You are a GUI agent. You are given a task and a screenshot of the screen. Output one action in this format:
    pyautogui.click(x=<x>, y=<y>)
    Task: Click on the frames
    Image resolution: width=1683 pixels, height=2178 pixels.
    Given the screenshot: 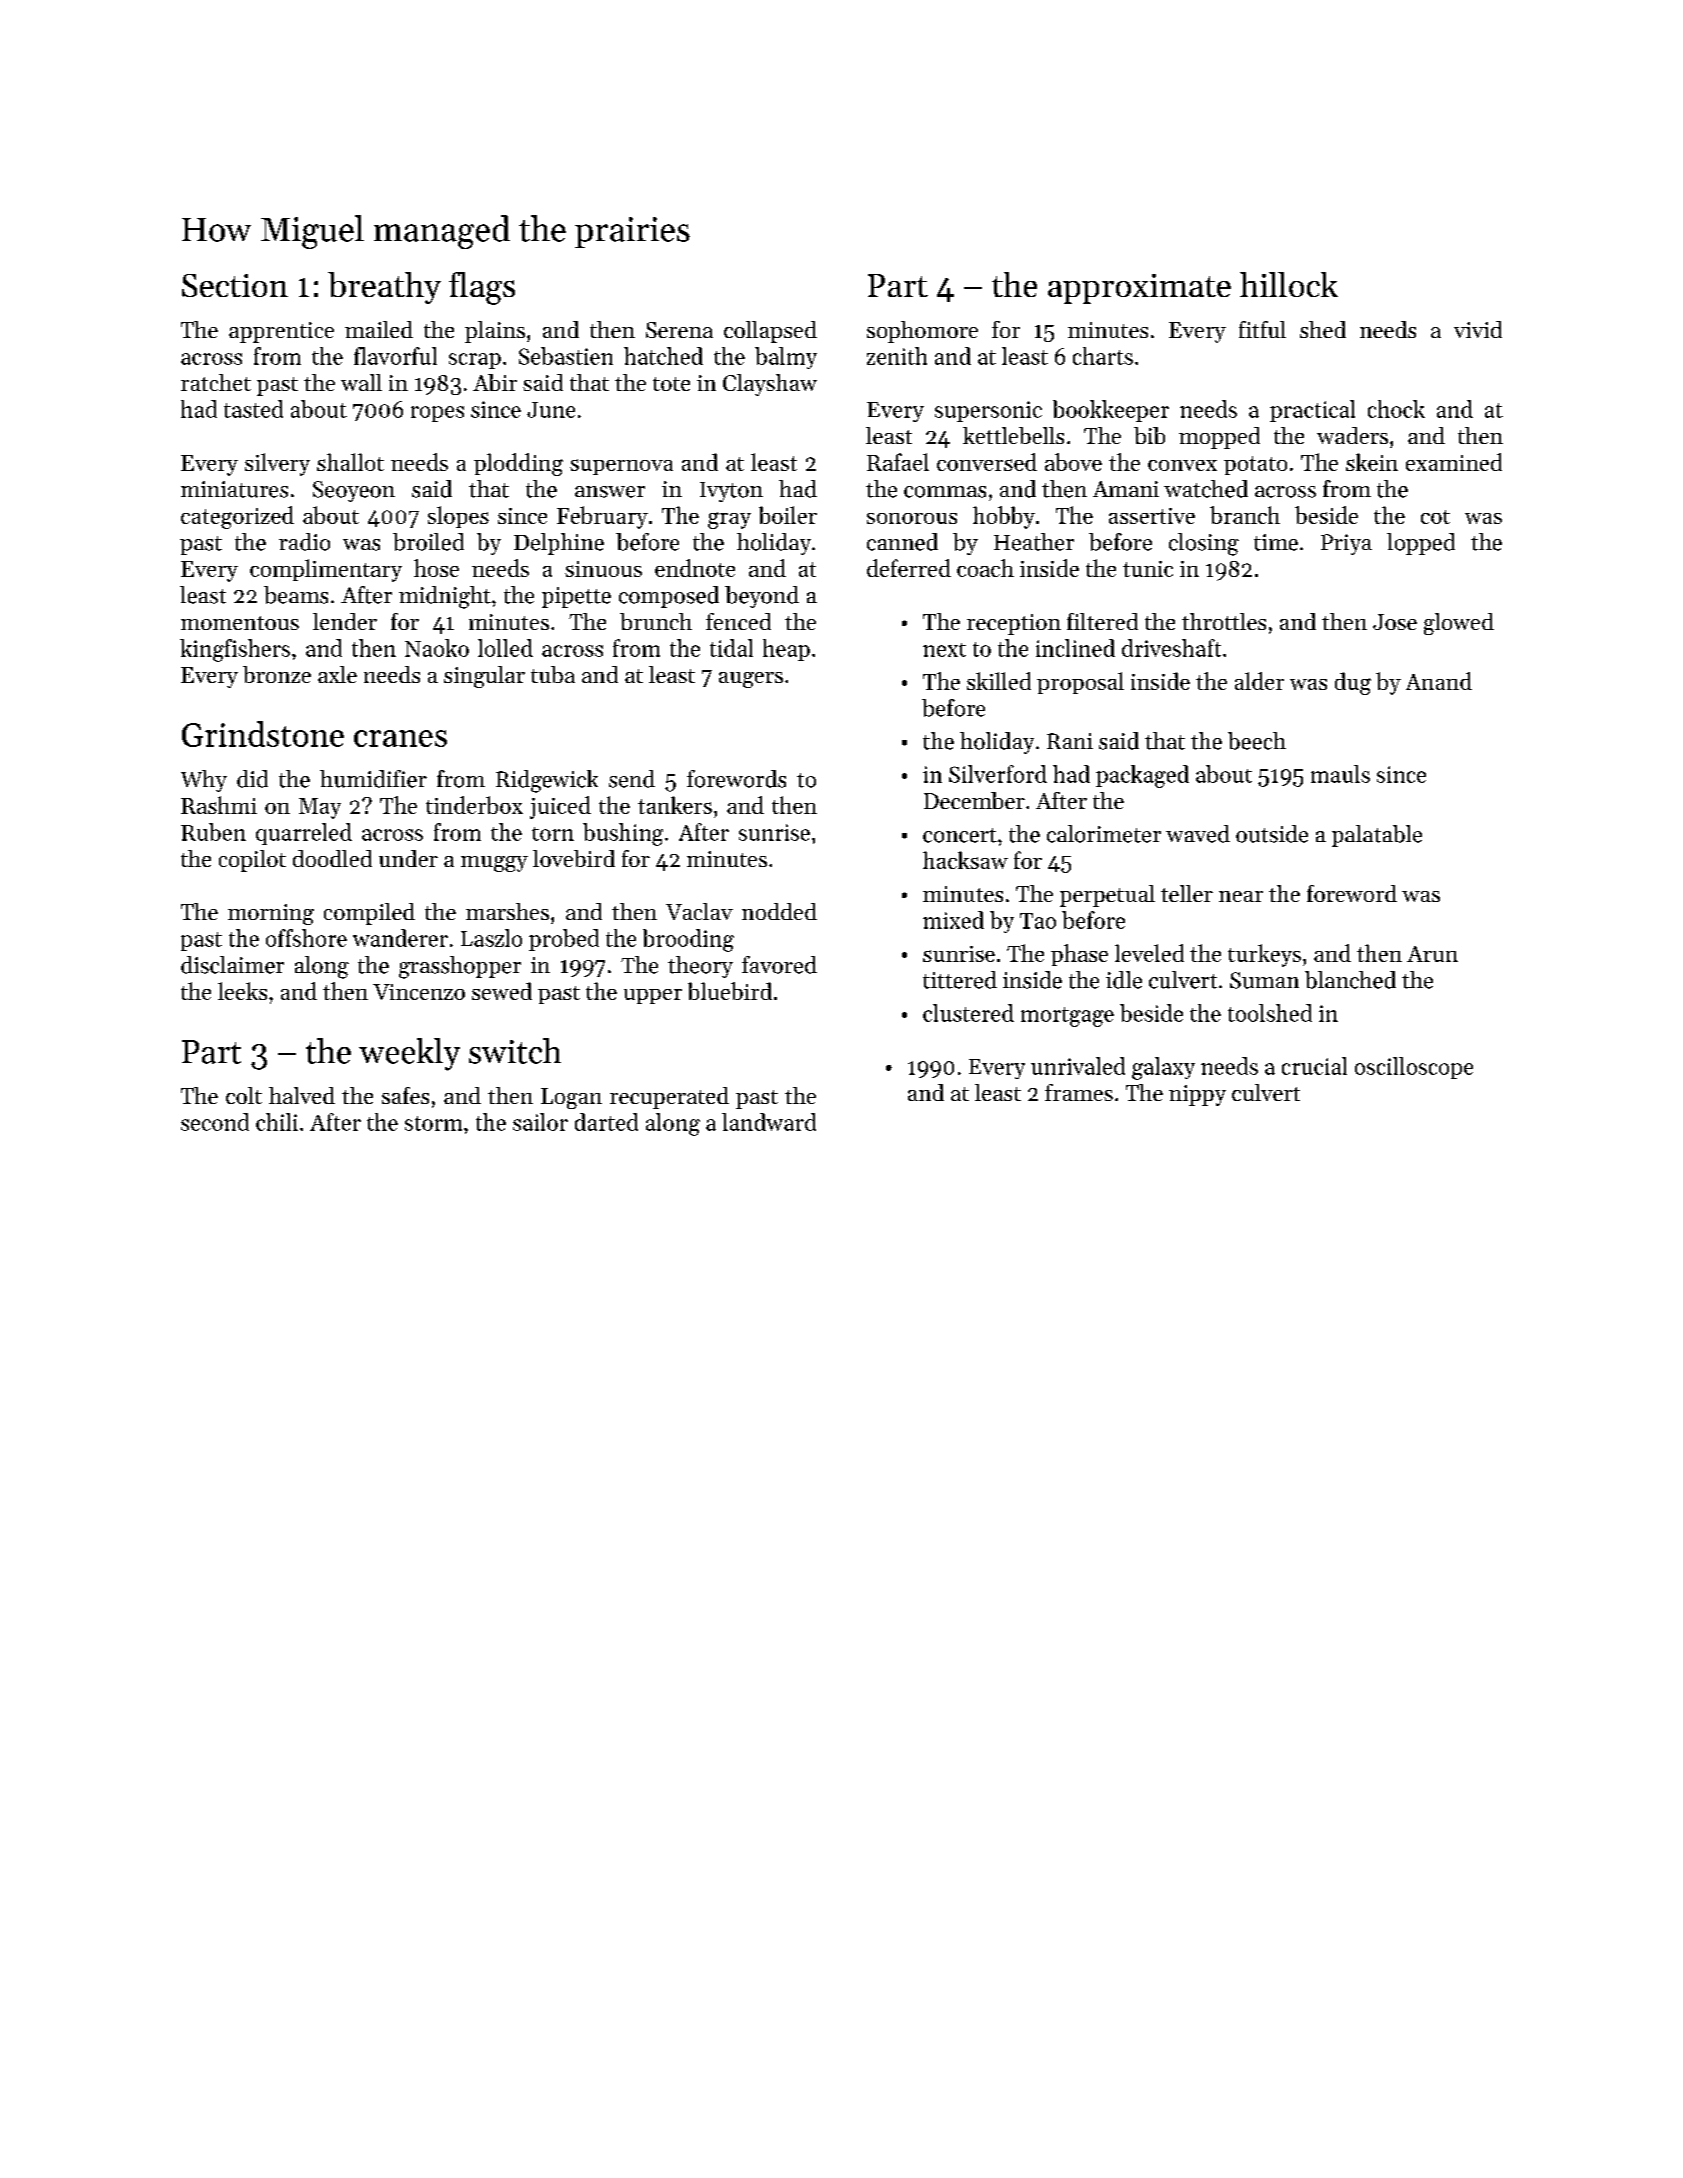 What is the action you would take?
    pyautogui.click(x=1079, y=1092)
